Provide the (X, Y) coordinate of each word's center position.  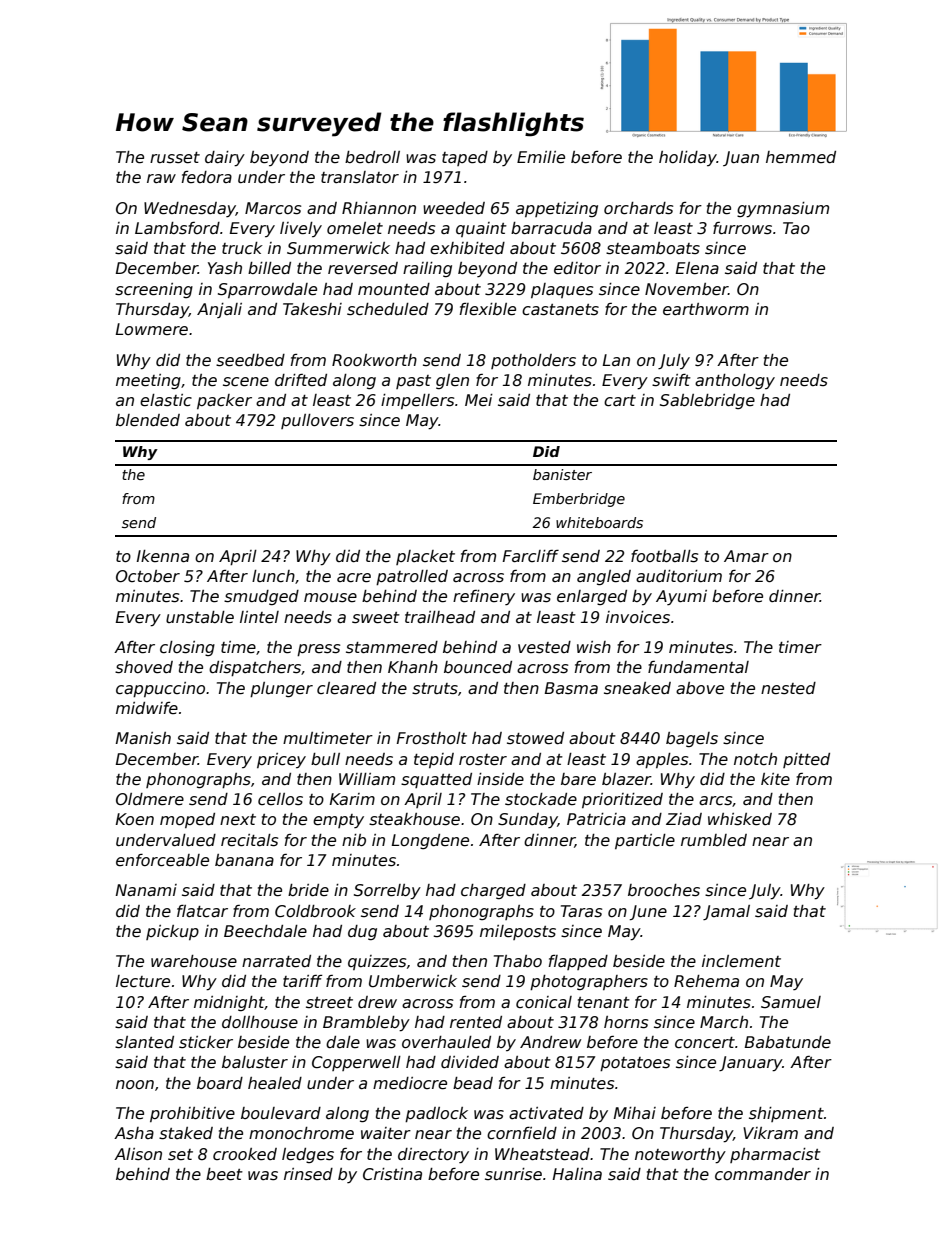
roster (483, 760)
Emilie (541, 157)
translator (360, 177)
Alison (138, 1154)
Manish (143, 738)
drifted (301, 380)
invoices (638, 617)
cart (620, 400)
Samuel (791, 1002)
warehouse (194, 961)
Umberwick (413, 981)
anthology (735, 381)
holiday (688, 158)
